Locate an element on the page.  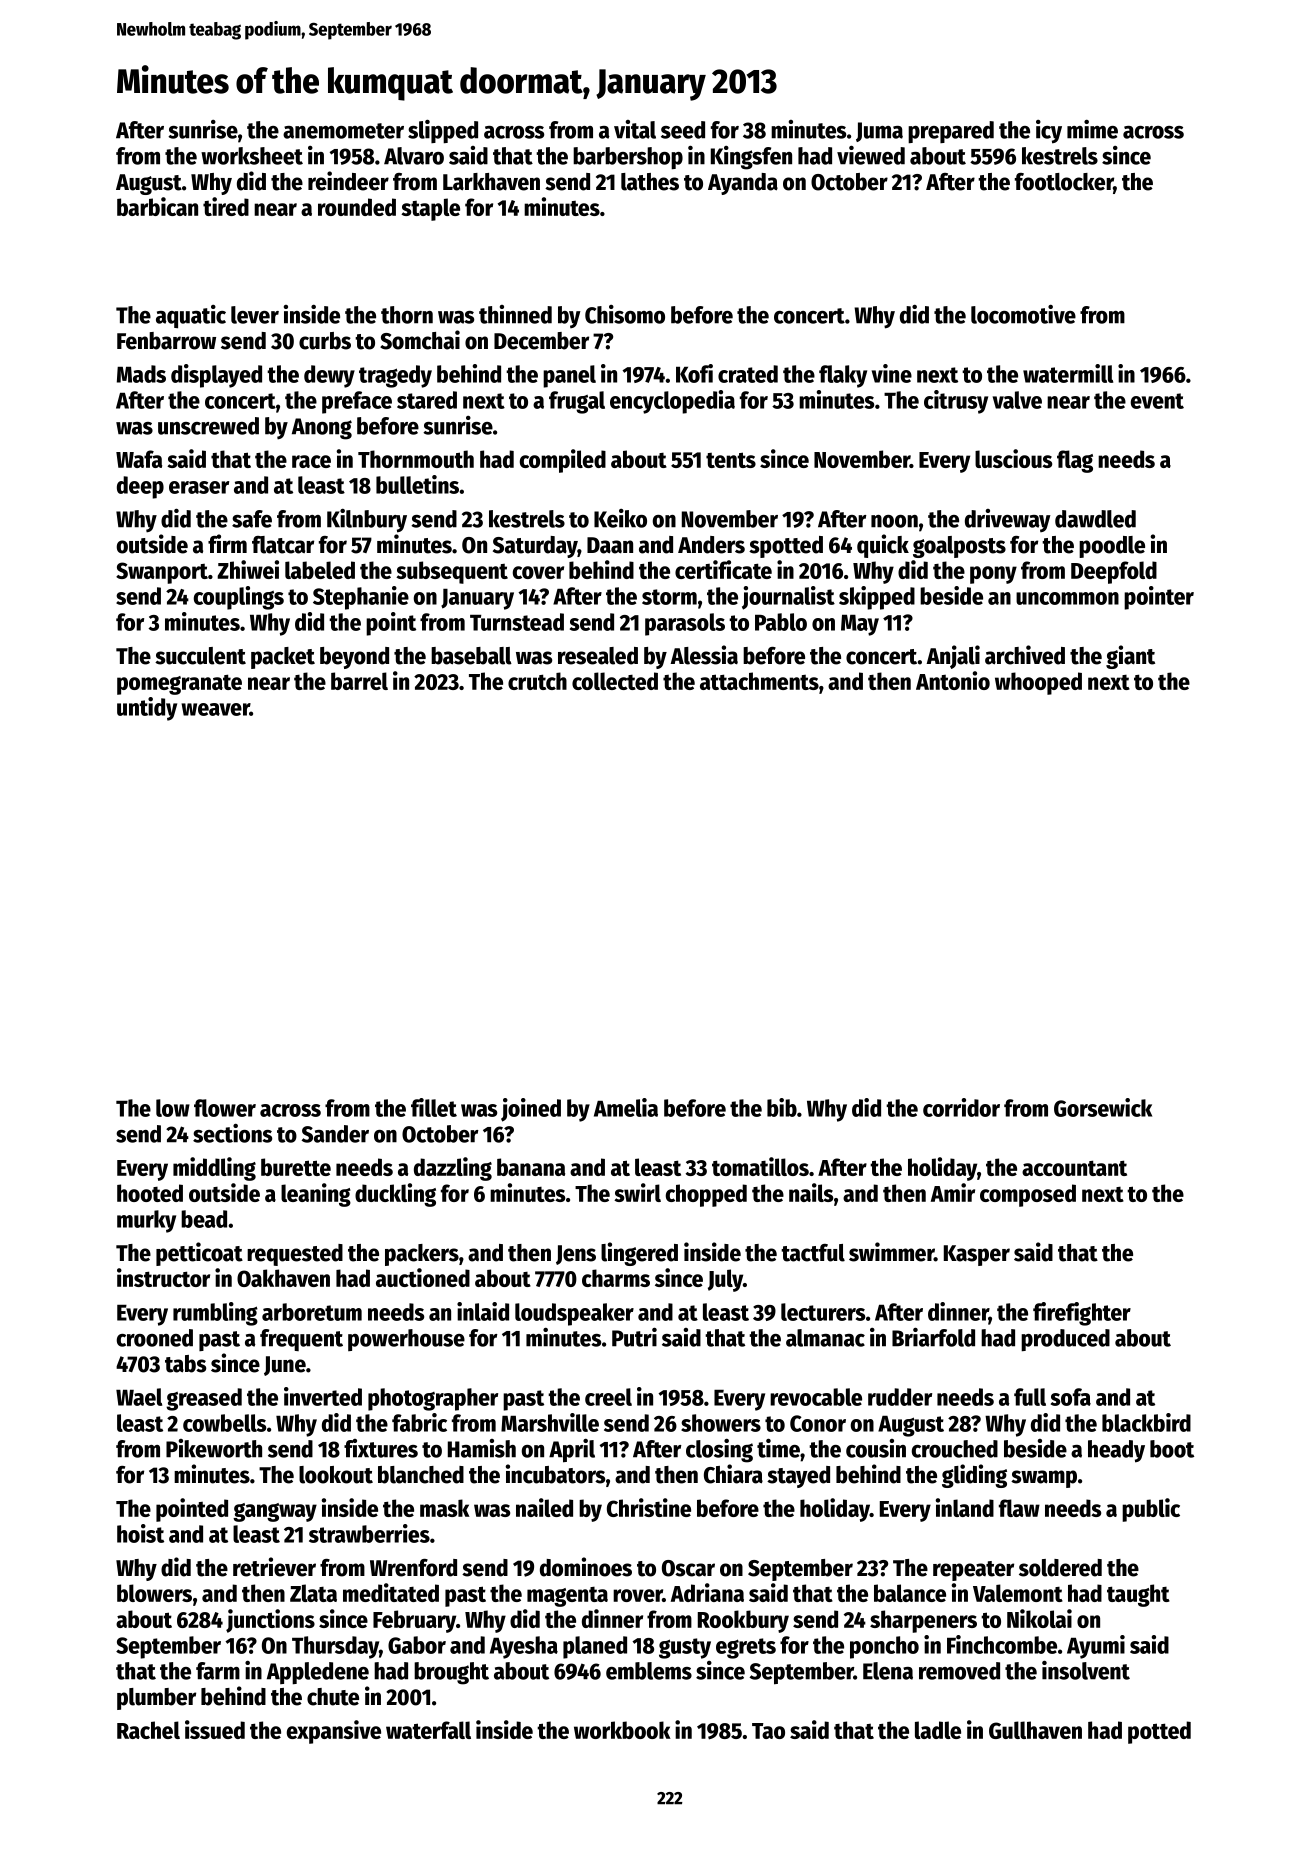
collected is located at coordinates (615, 681).
